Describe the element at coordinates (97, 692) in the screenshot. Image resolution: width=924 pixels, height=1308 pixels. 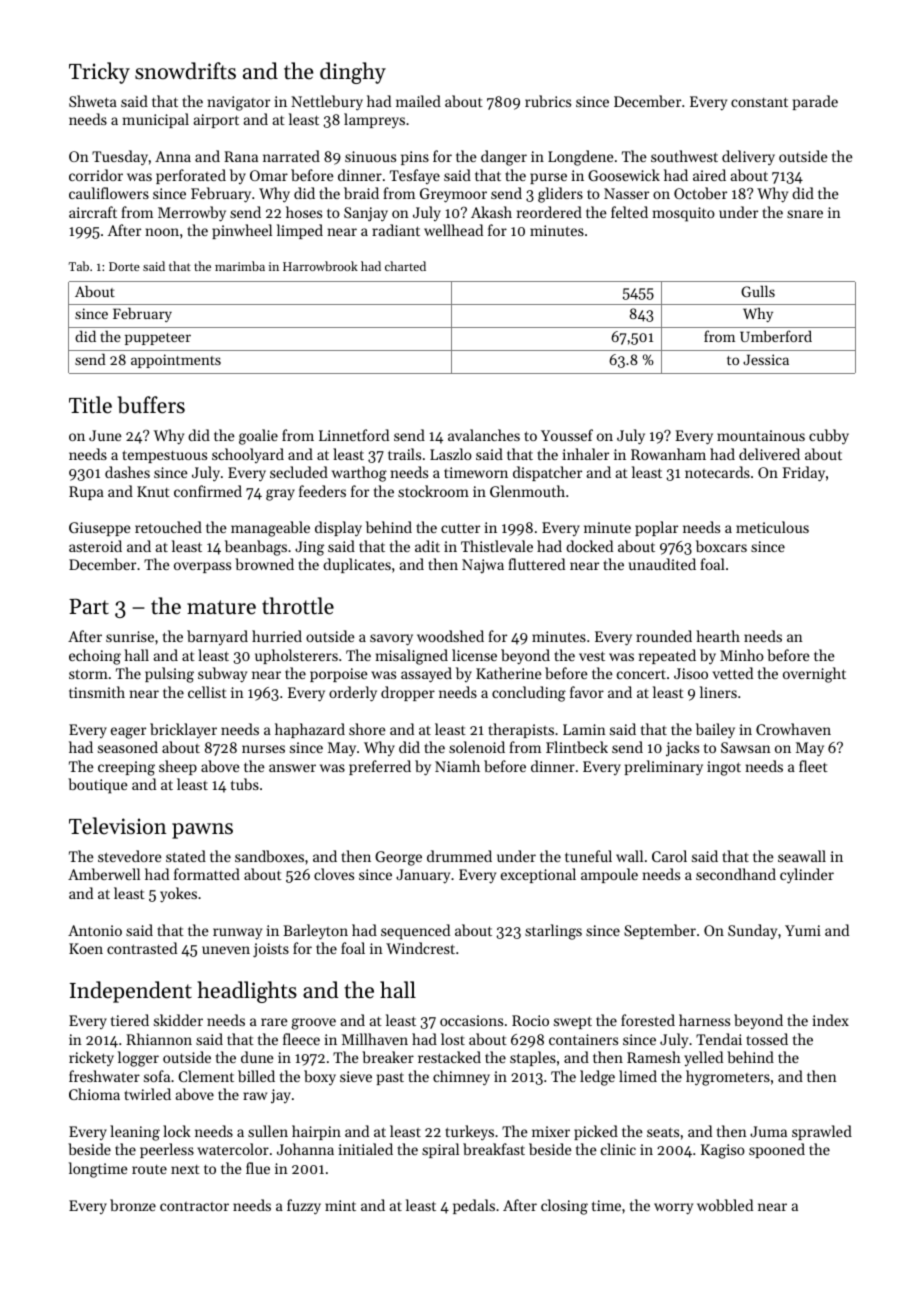
I see `tinsmith` at that location.
